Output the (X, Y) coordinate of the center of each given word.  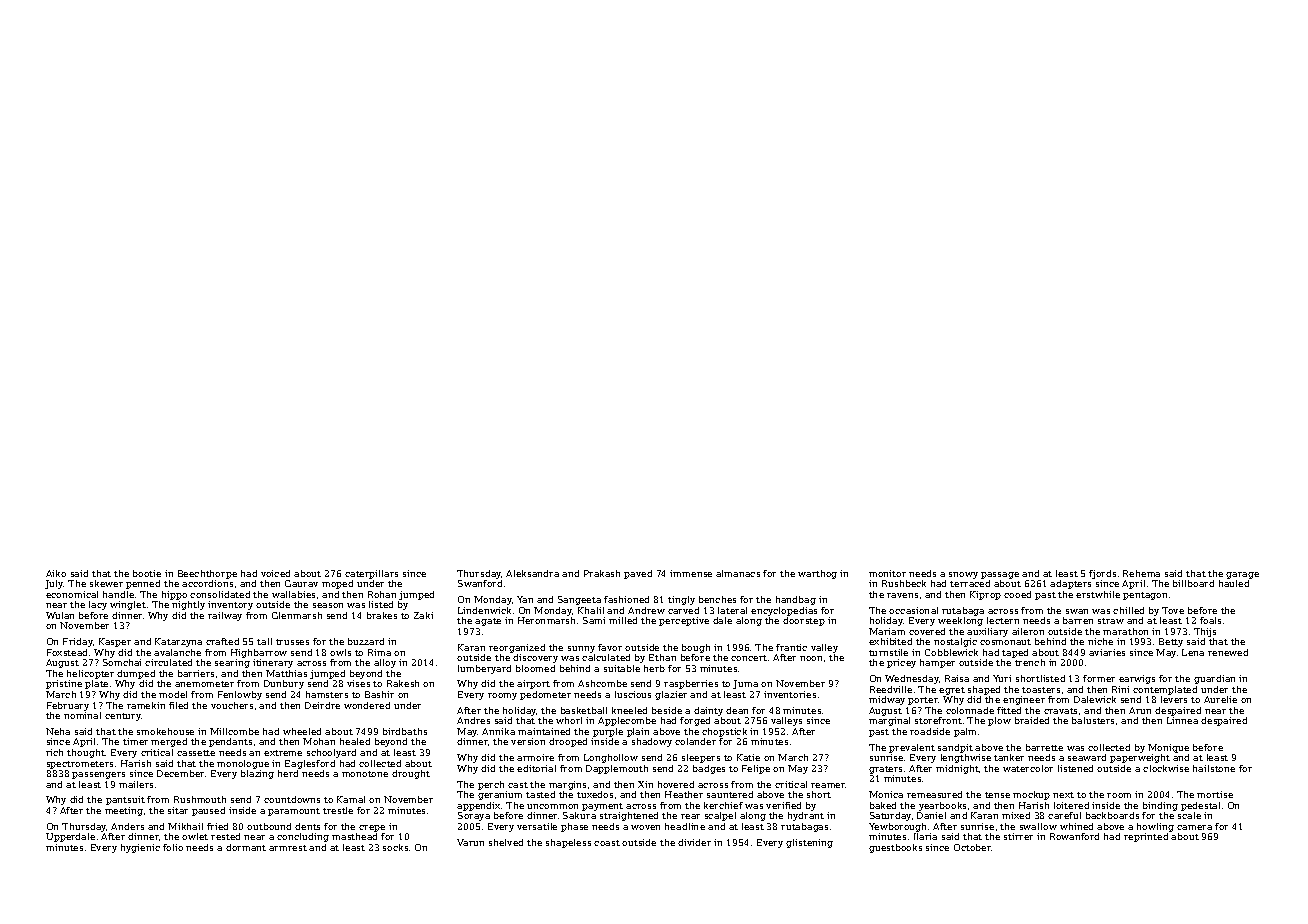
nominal (82, 715)
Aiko (56, 573)
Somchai (122, 662)
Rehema (1141, 573)
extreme (283, 753)
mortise (1215, 794)
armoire (535, 757)
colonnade (970, 710)
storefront (938, 720)
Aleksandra (532, 573)
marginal (889, 721)
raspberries (691, 684)
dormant (246, 847)
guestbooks (895, 848)
